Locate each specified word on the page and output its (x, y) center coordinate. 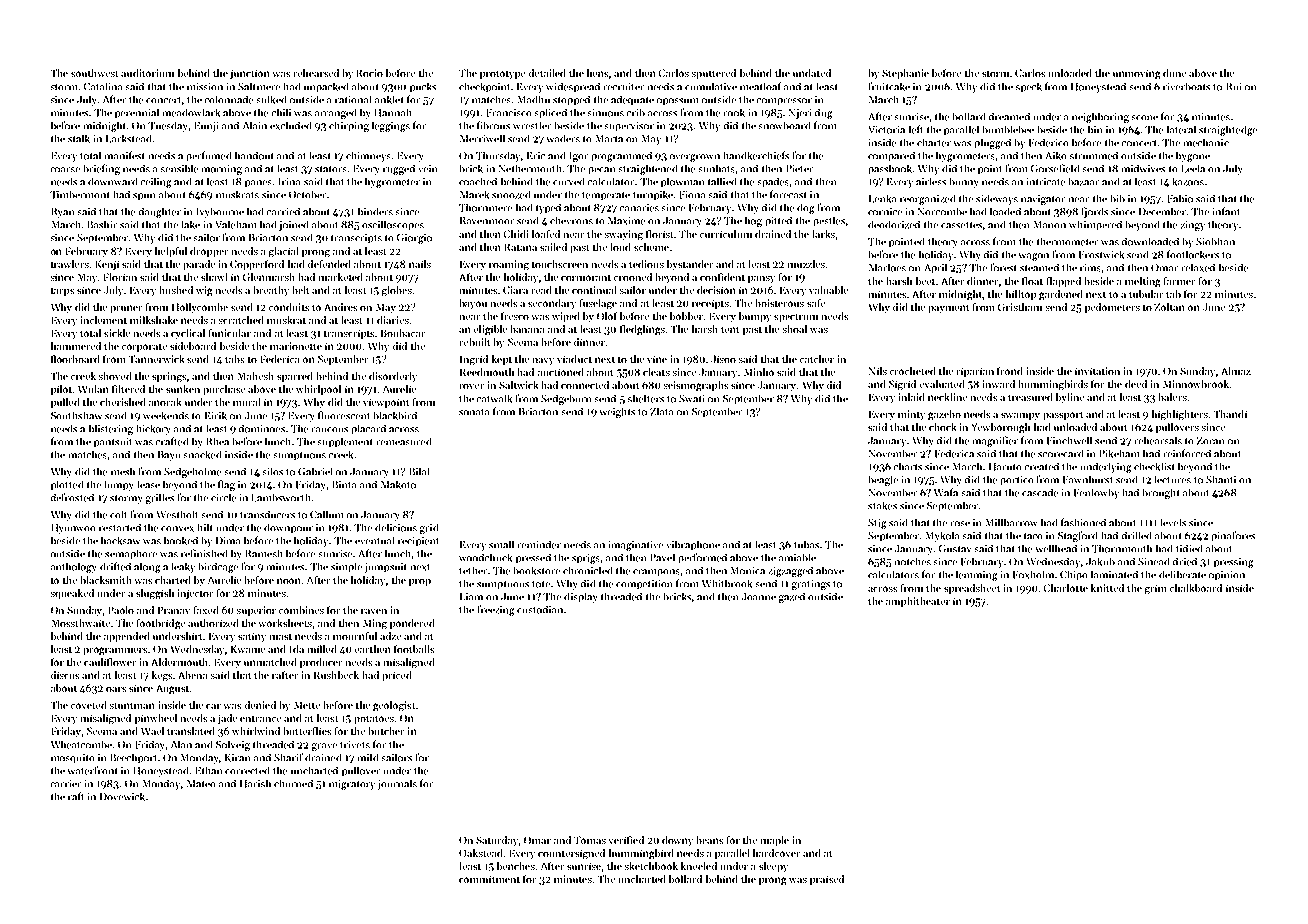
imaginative (636, 546)
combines (301, 610)
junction (250, 74)
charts (908, 466)
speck (1029, 87)
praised (827, 880)
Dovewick (122, 796)
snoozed (511, 194)
